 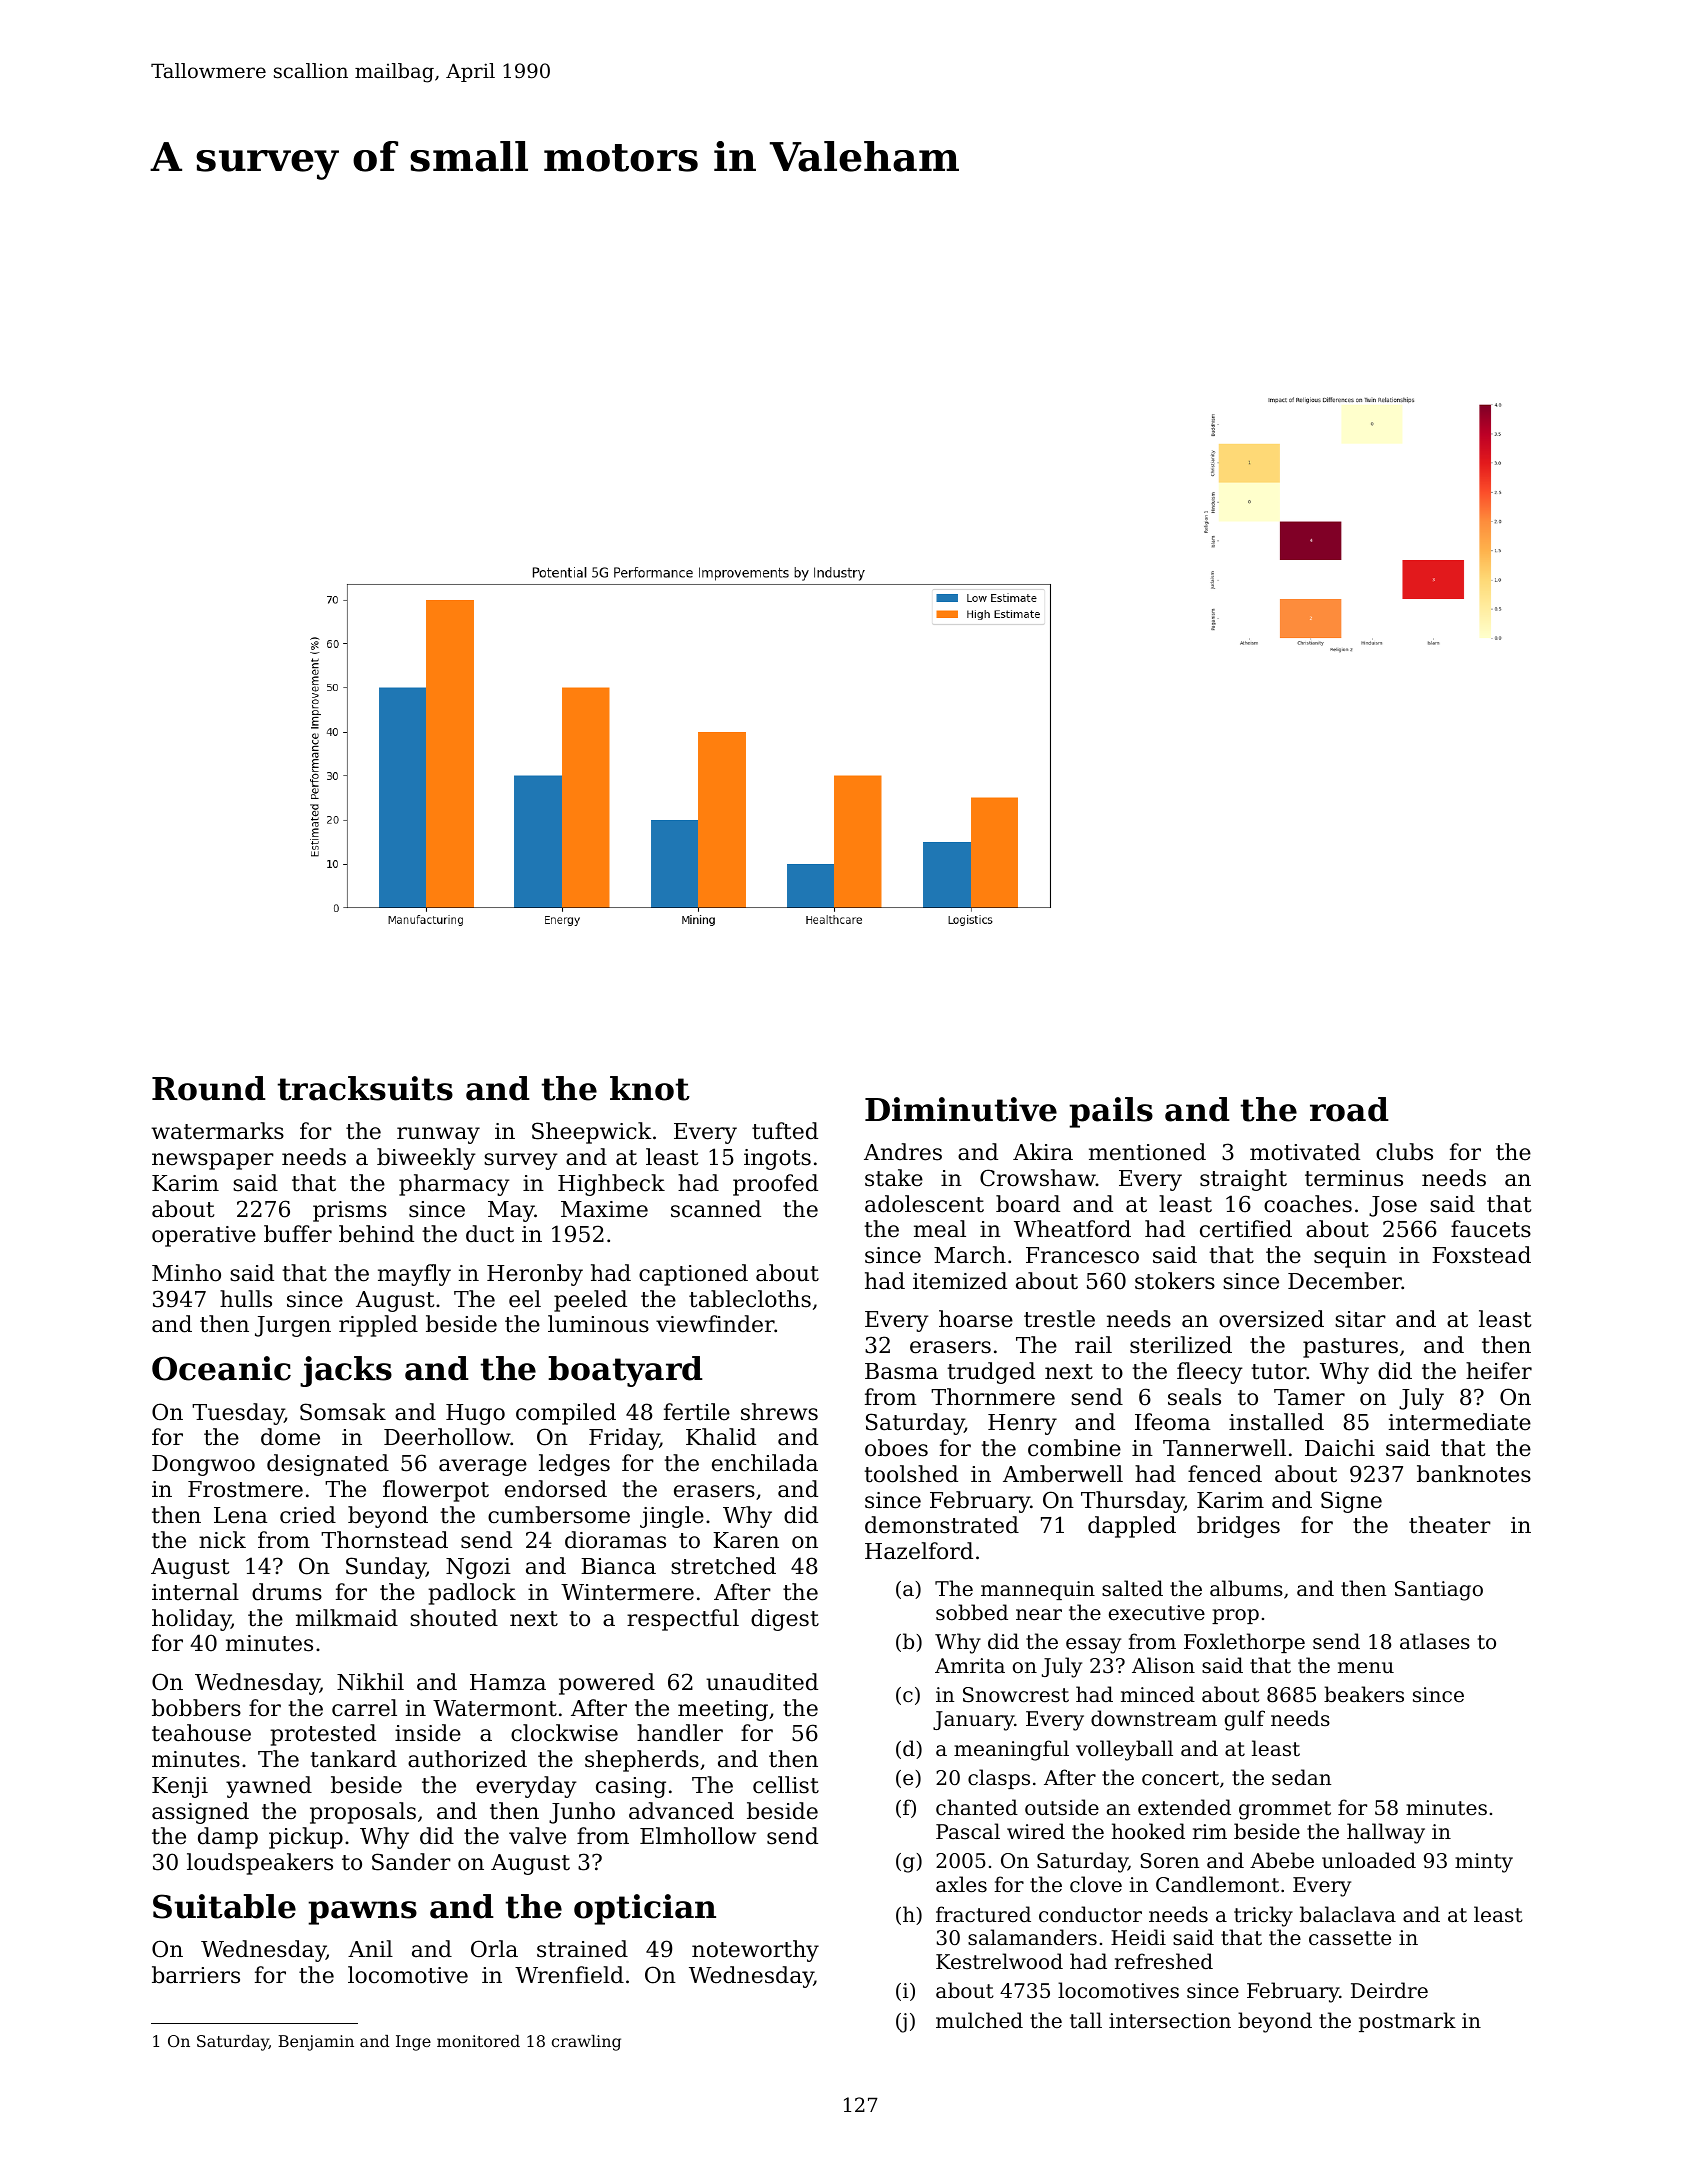 What do you see at coordinates (970, 1666) in the document?
I see `Amrita` at bounding box center [970, 1666].
